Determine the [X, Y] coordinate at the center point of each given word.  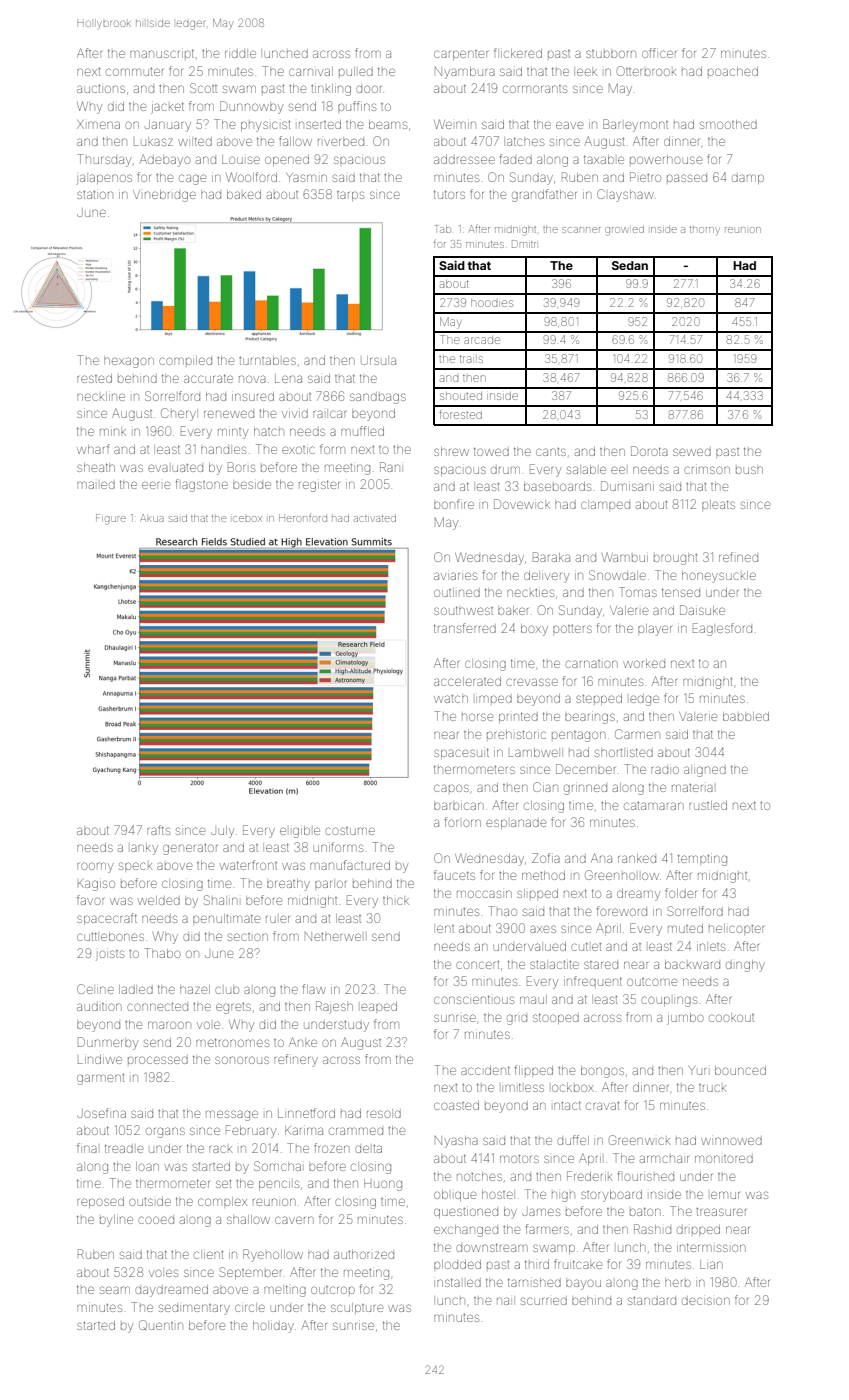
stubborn [611, 54]
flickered [518, 53]
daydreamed [171, 1291]
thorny [705, 230]
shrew [451, 451]
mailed [96, 485]
